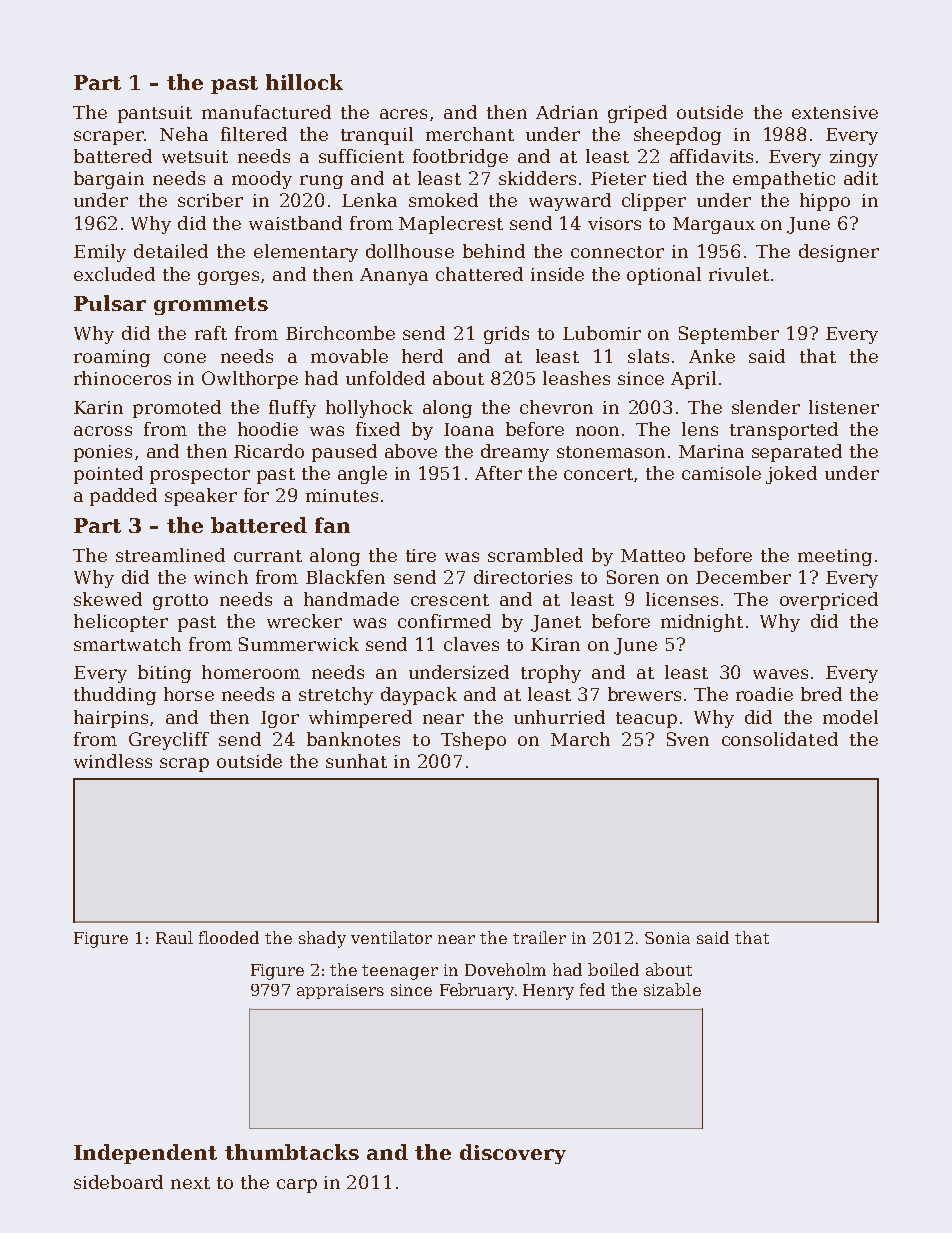 The height and width of the image is (1233, 952). I want to click on speaker, so click(201, 497).
